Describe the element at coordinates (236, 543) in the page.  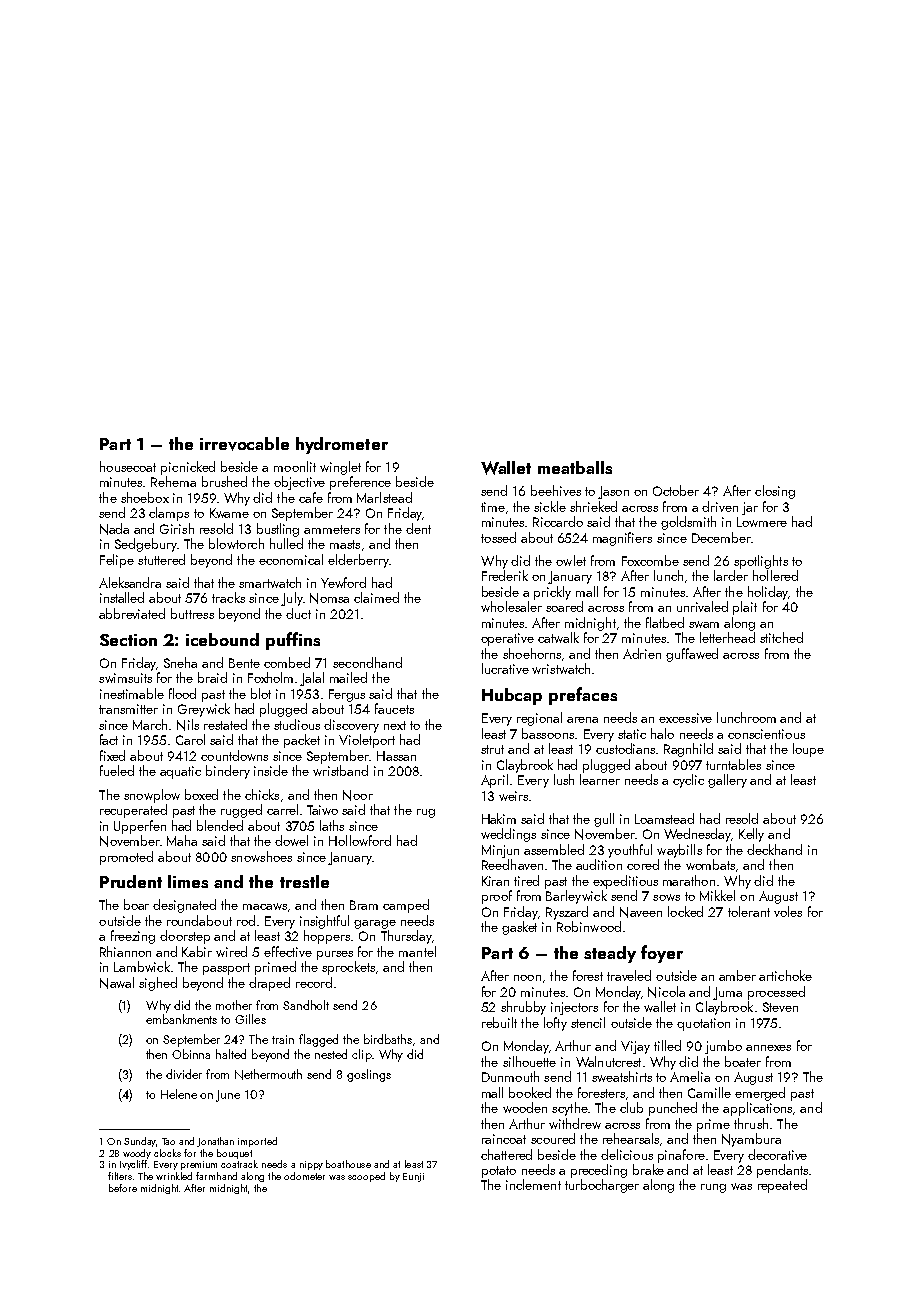
I see `blowtorch` at that location.
